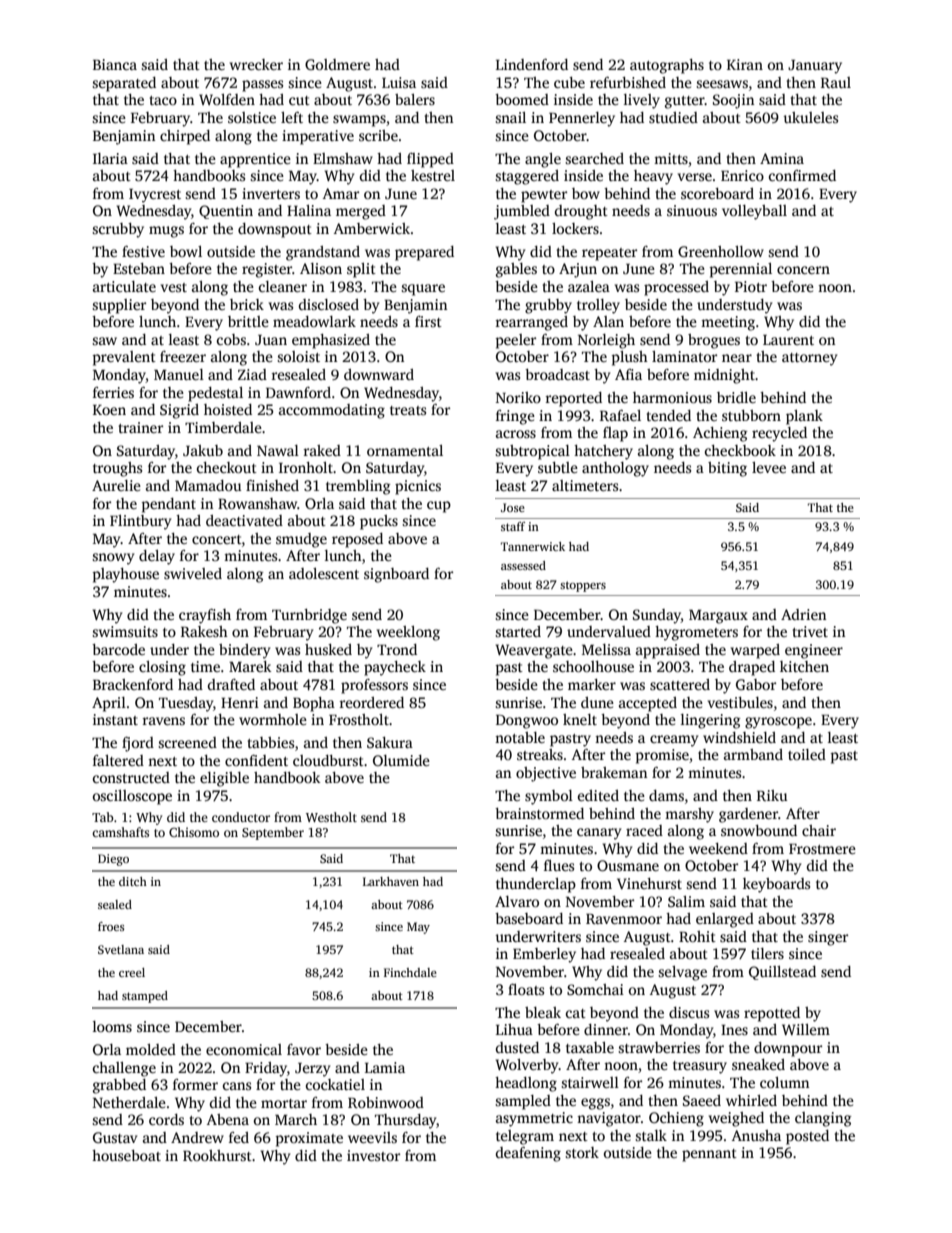  Describe the element at coordinates (185, 137) in the document. I see `chirped` at that location.
